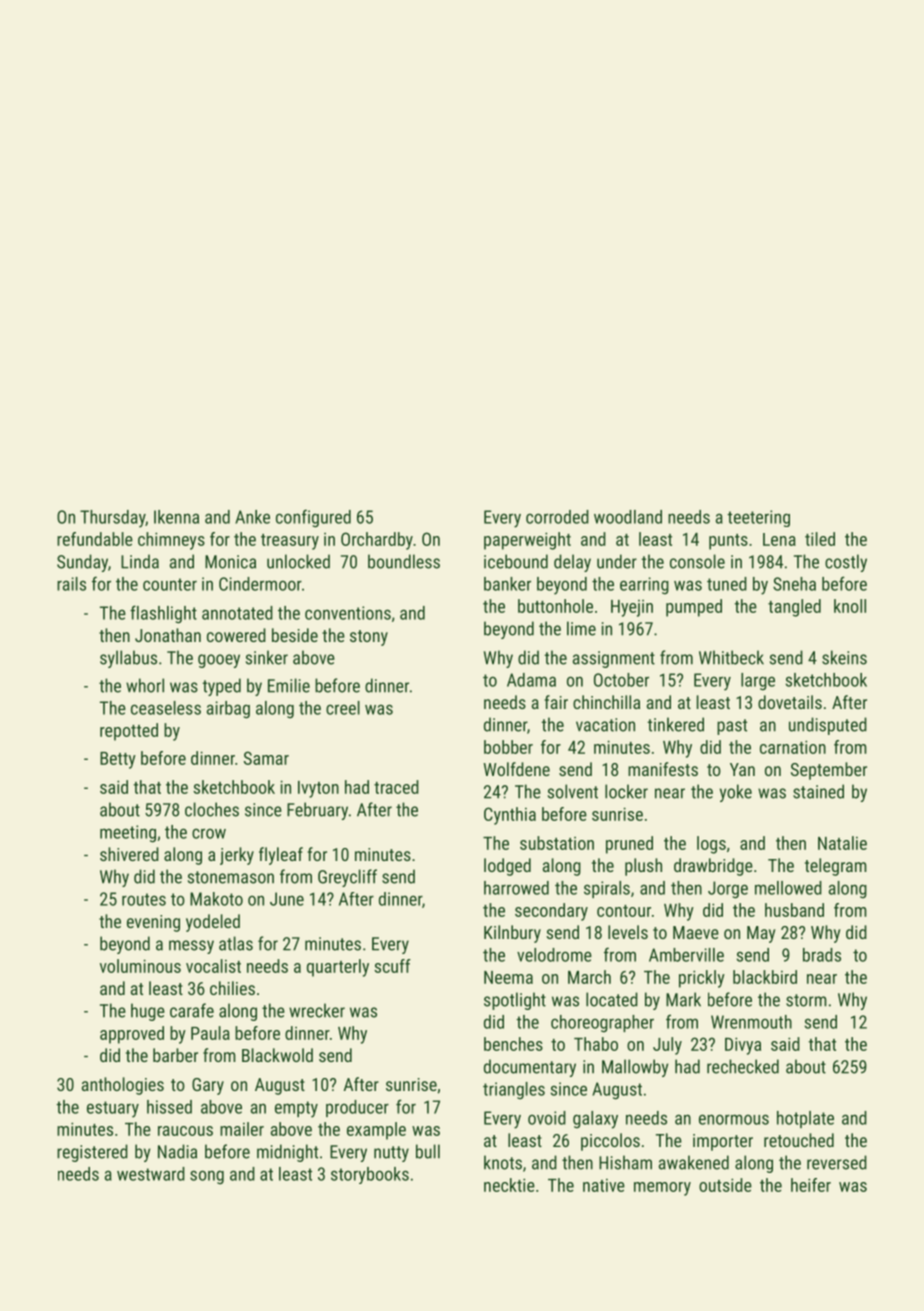 The image size is (924, 1311). Describe the element at coordinates (551, 912) in the screenshot. I see `secondary` at that location.
